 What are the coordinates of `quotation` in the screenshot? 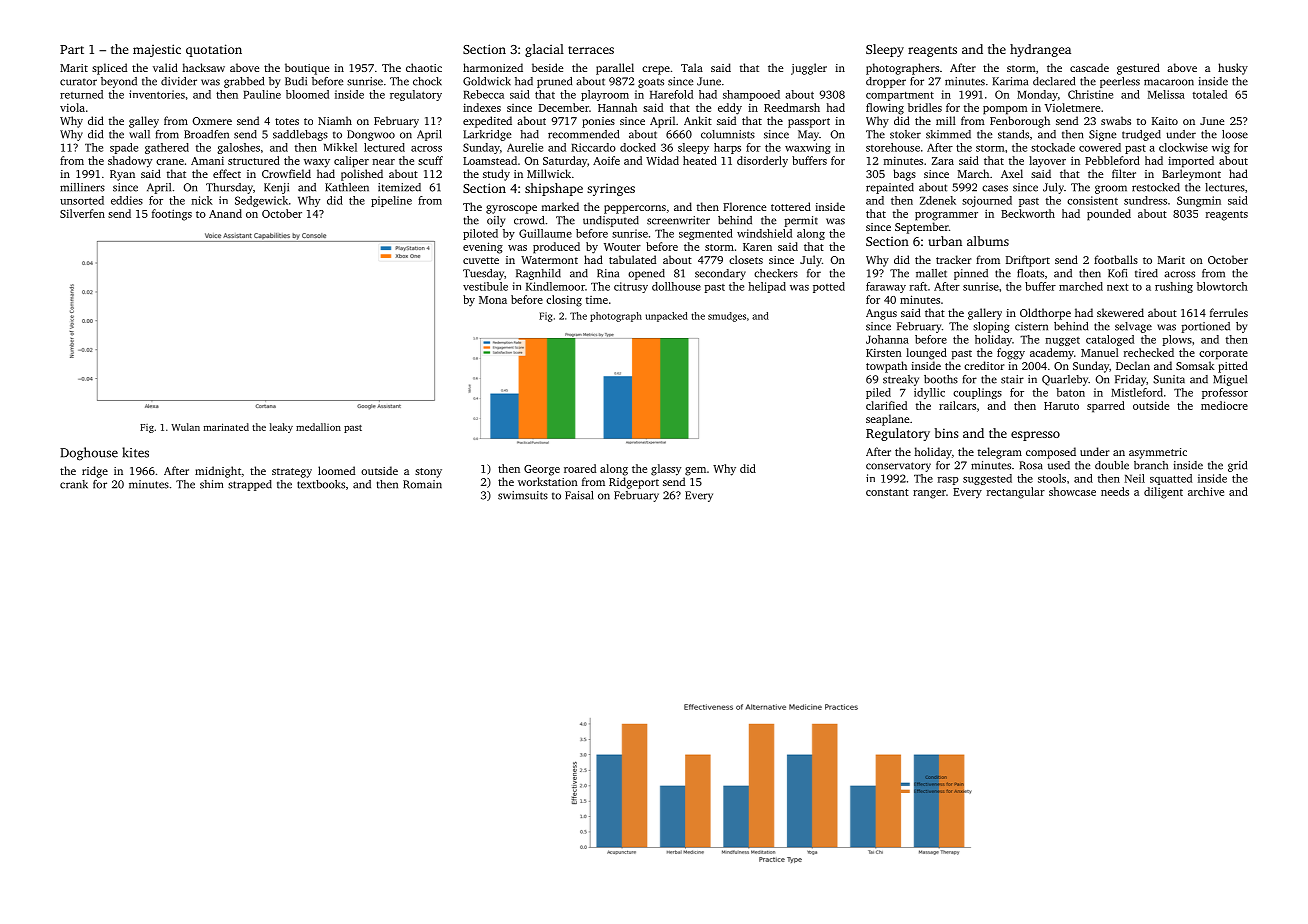 It's located at (214, 50).
